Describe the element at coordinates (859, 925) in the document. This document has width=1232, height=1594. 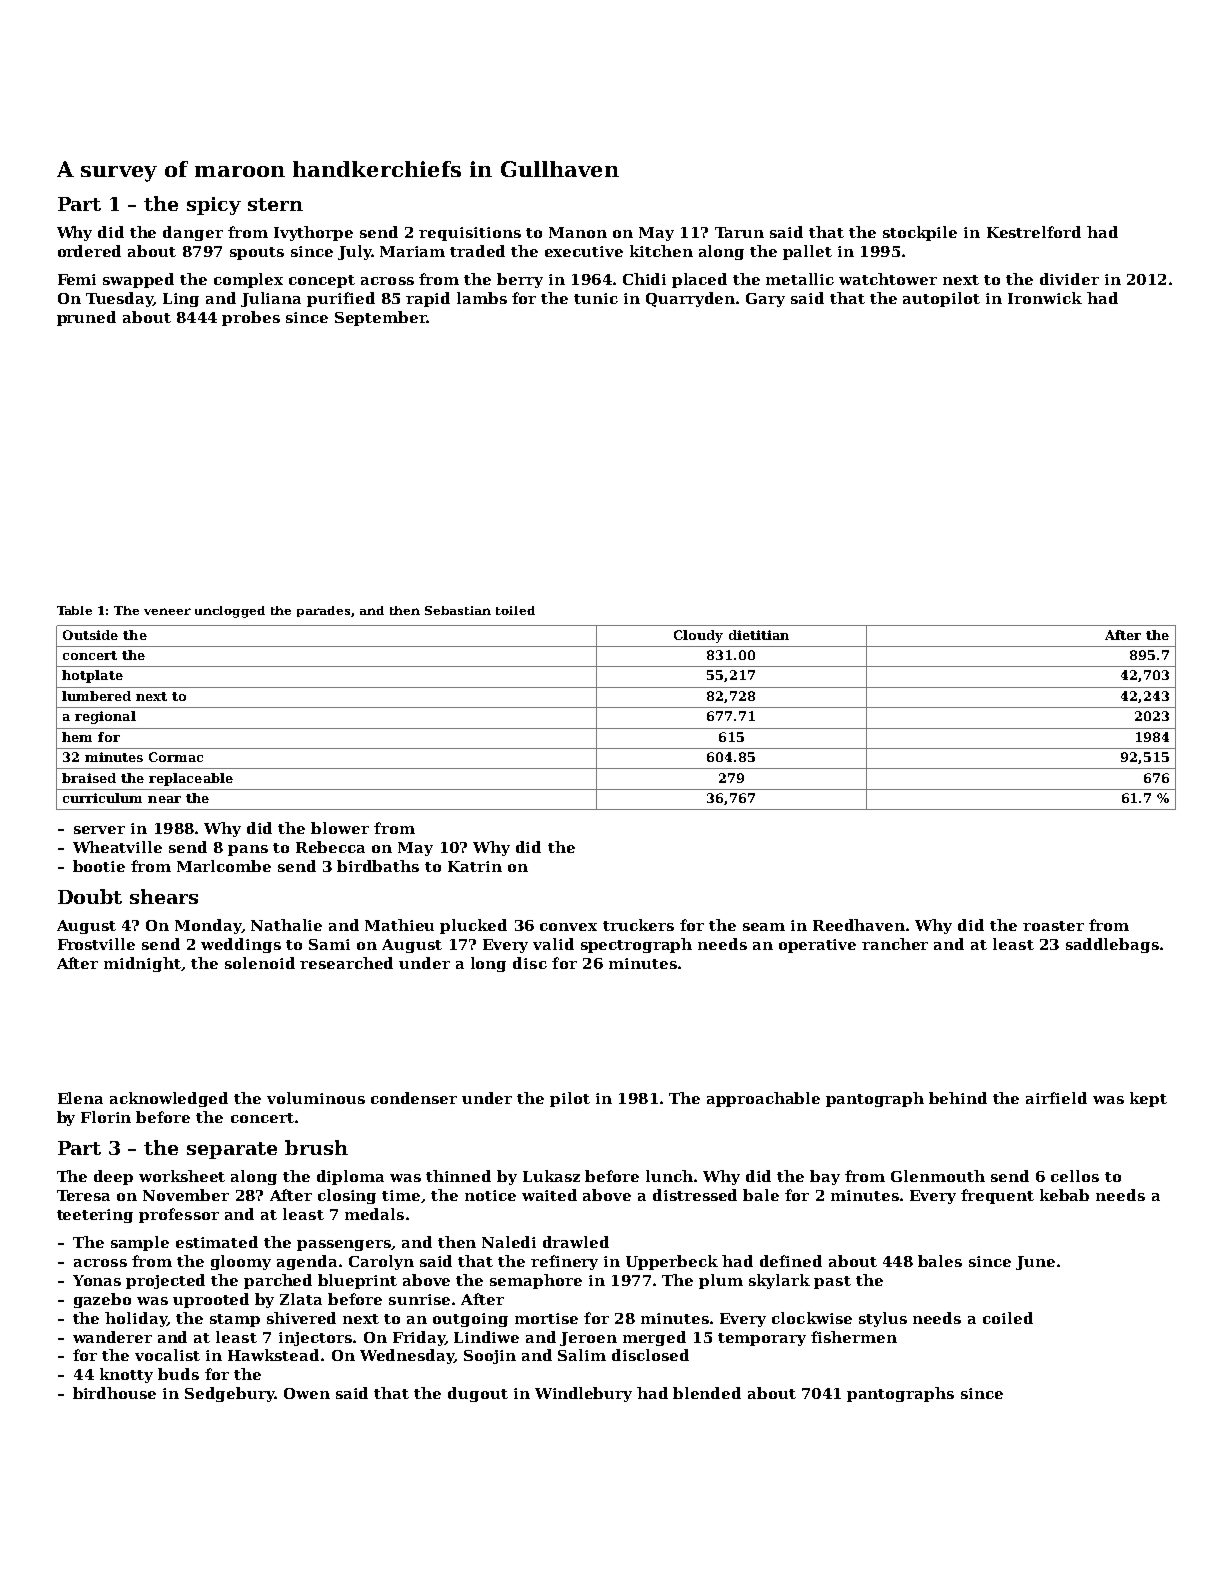
I see `Reedhaven` at that location.
